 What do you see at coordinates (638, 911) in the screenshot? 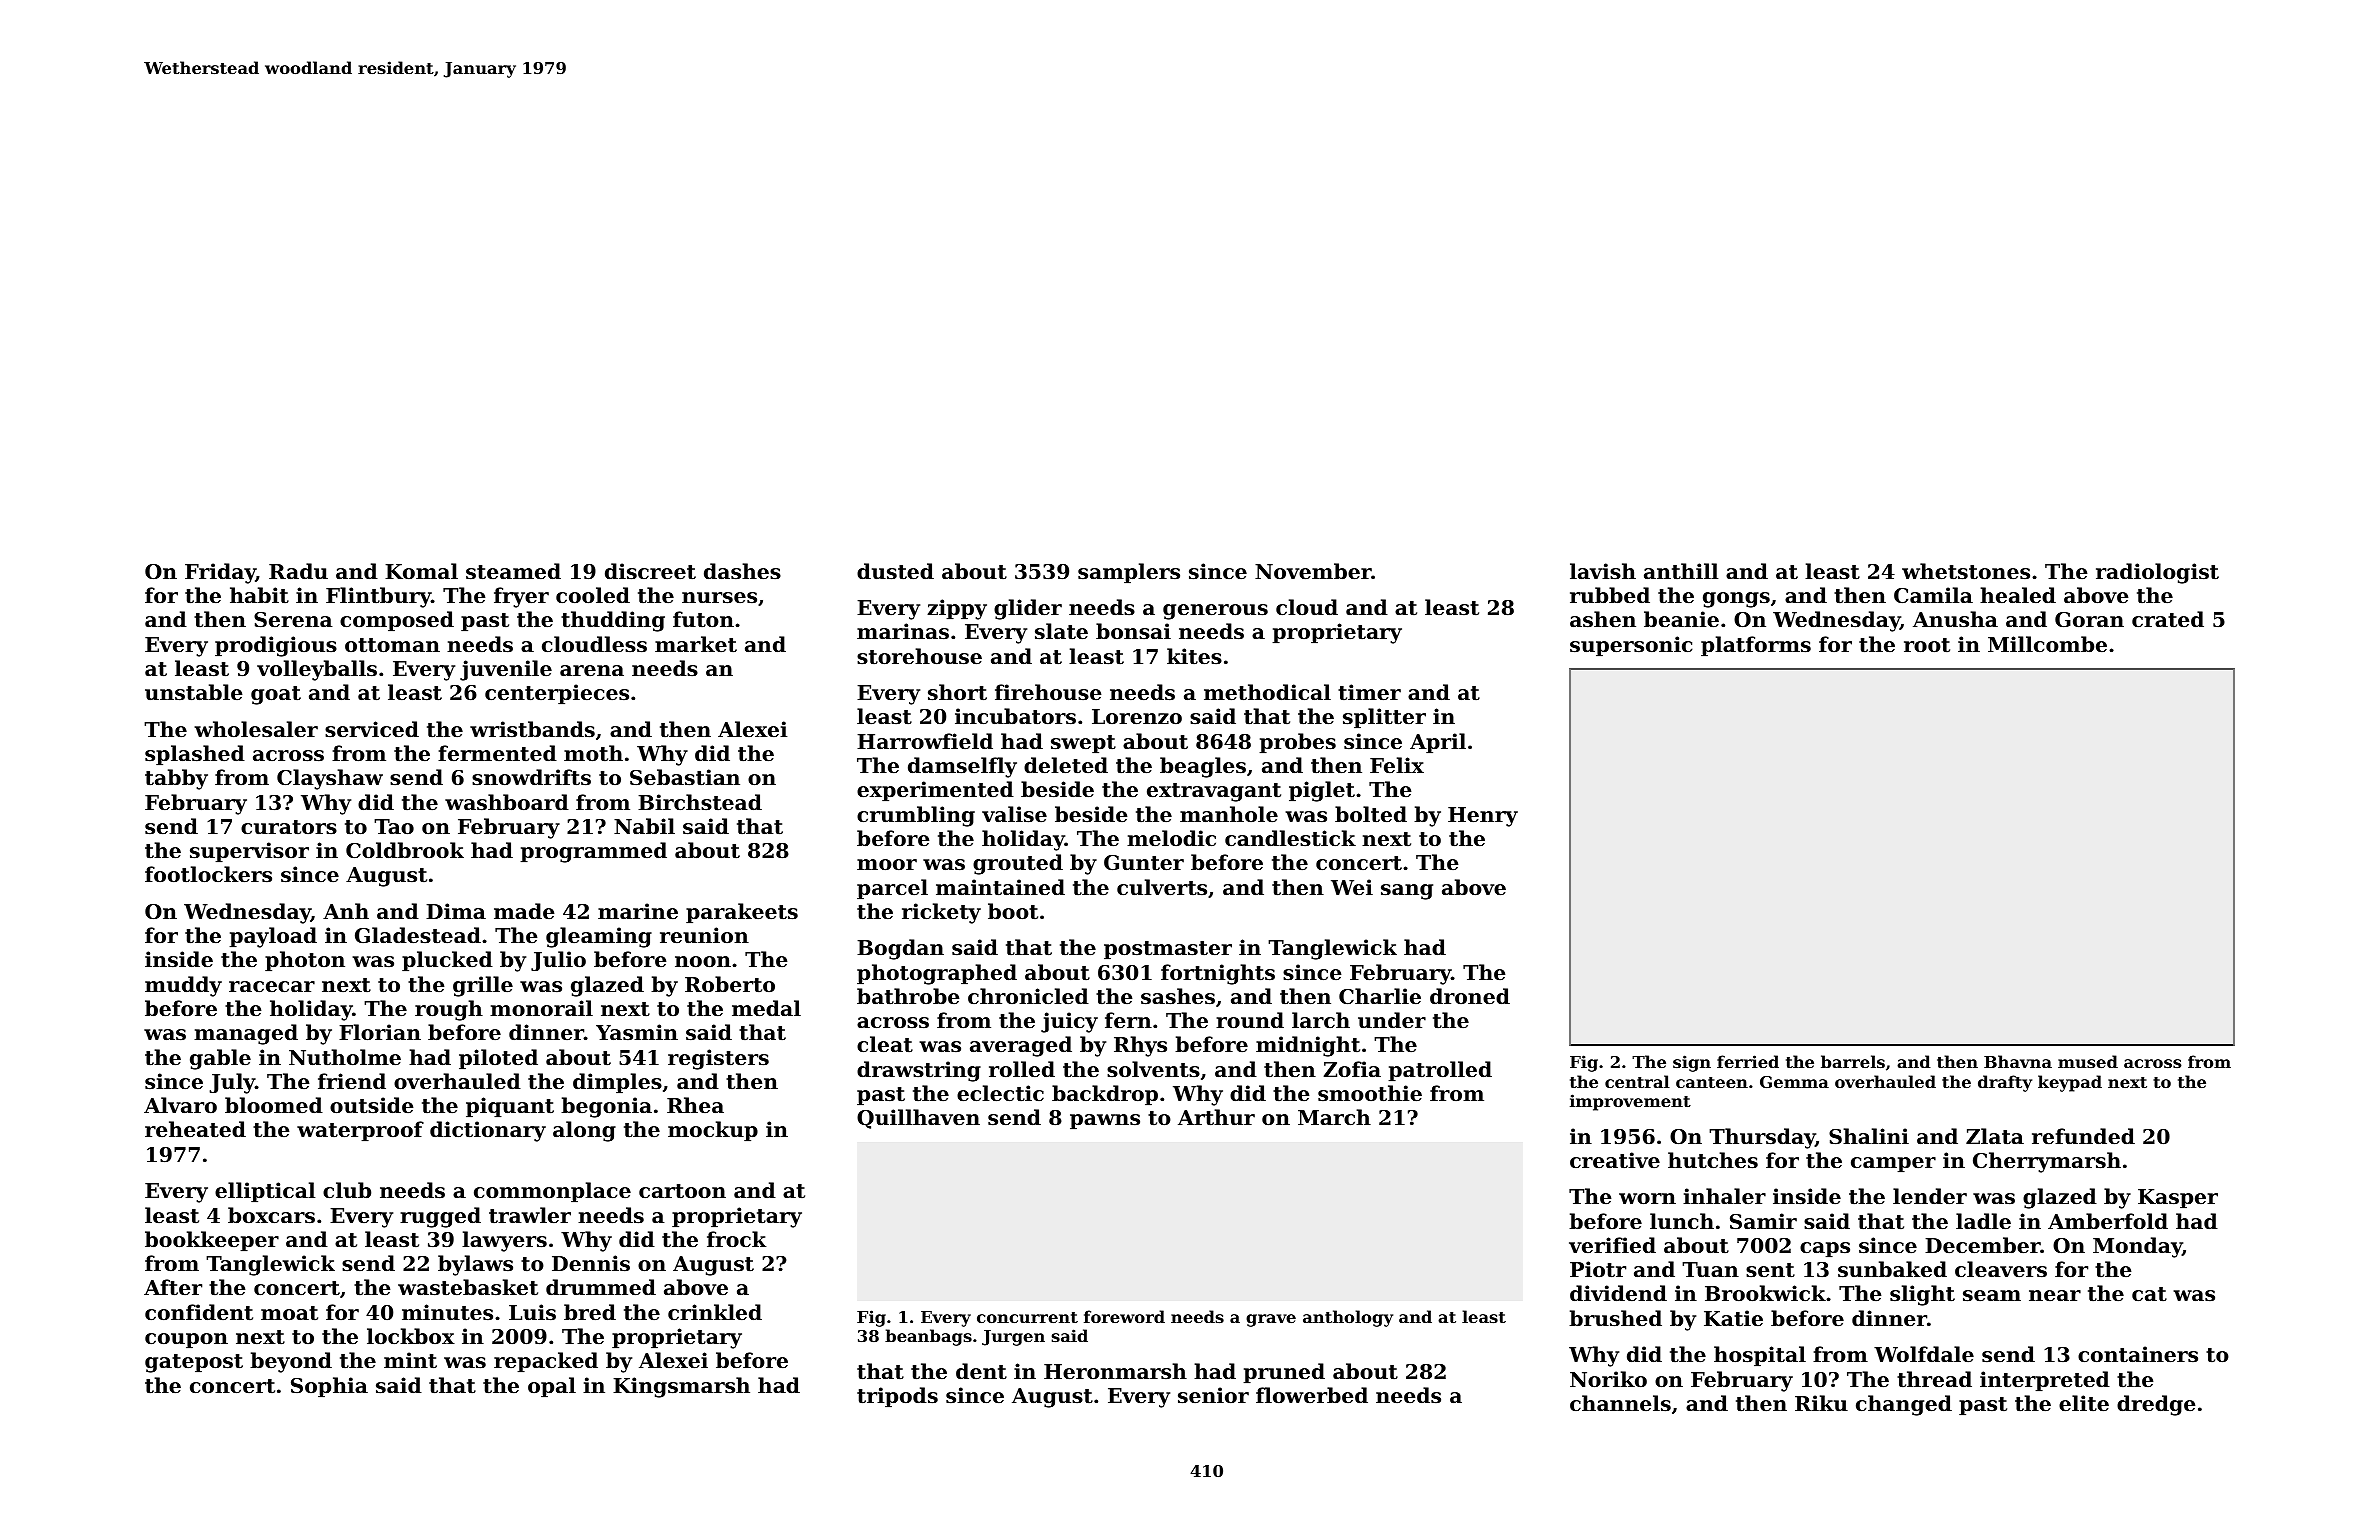
I see `marine` at bounding box center [638, 911].
